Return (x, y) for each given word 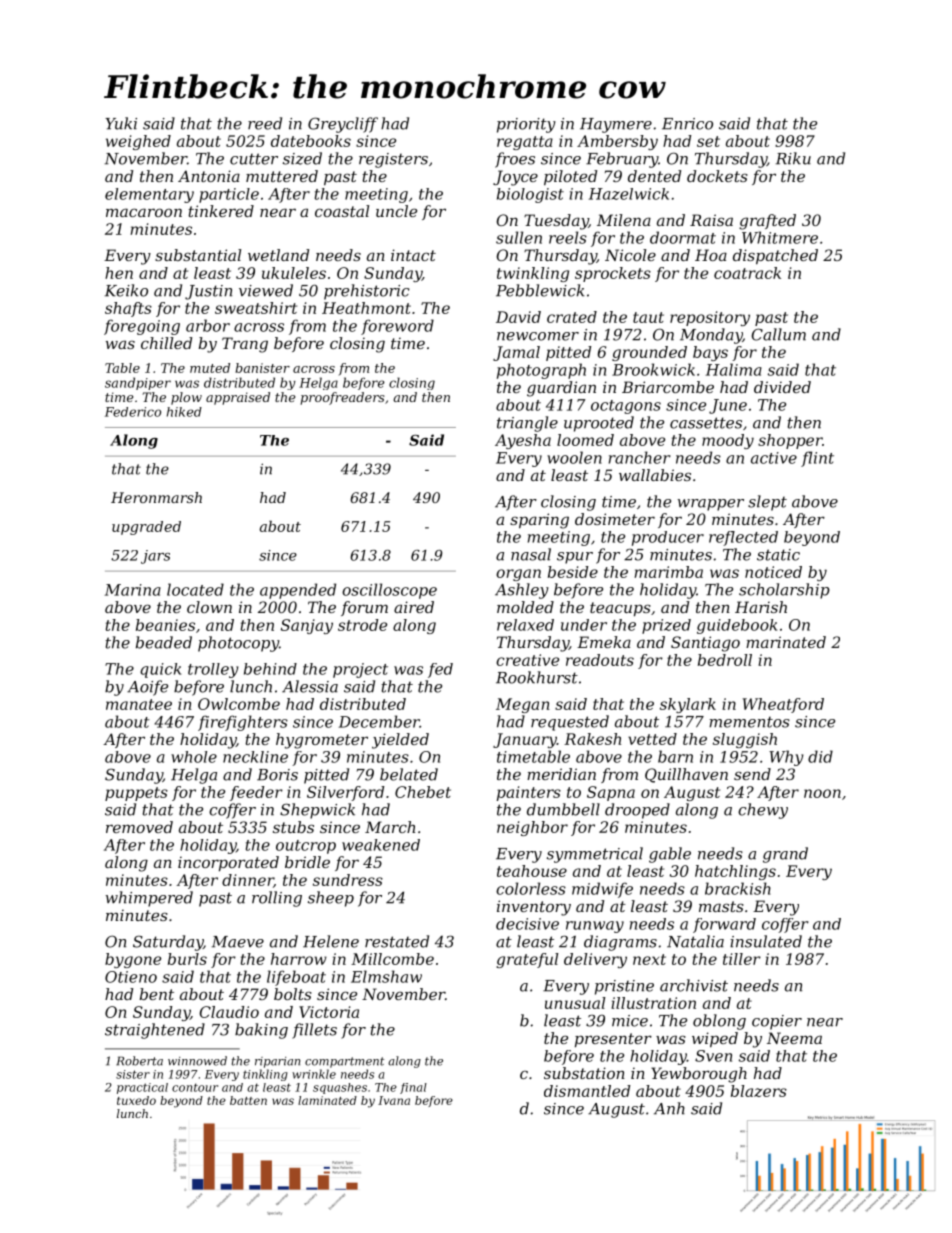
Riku (793, 158)
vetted (652, 739)
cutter (254, 159)
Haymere (616, 125)
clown (209, 607)
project (360, 670)
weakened (381, 845)
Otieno (131, 977)
